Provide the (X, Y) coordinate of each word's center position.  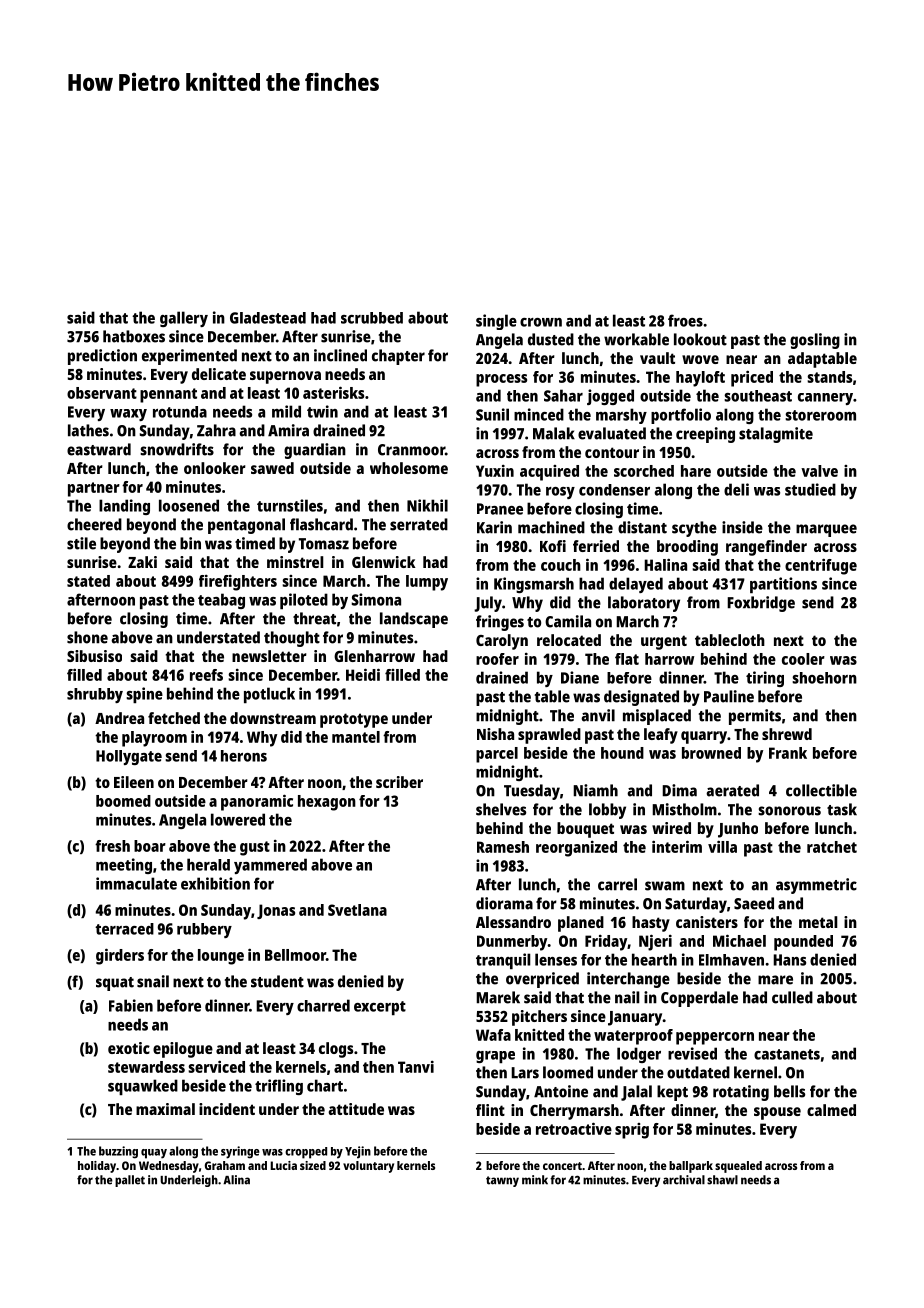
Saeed (754, 903)
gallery (184, 319)
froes (685, 320)
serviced (216, 1066)
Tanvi (416, 1067)
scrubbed (372, 318)
